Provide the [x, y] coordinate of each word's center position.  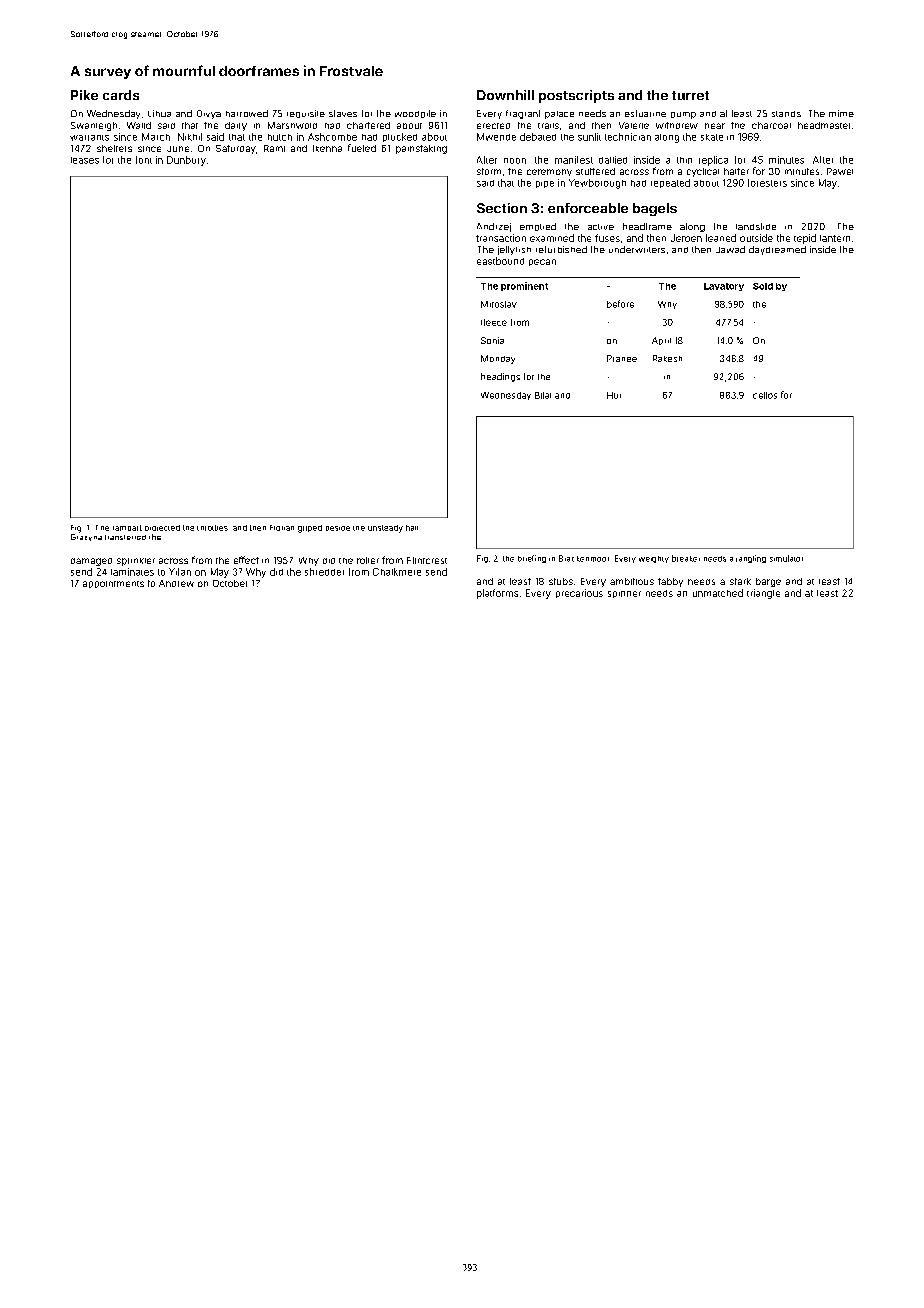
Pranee [622, 358]
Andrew [176, 583]
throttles [212, 528]
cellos [765, 395]
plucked [400, 137]
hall [412, 528]
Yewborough [597, 184]
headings [500, 377]
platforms [497, 594]
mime [841, 113]
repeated [670, 183]
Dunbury [186, 161]
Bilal [543, 395]
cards [121, 95]
